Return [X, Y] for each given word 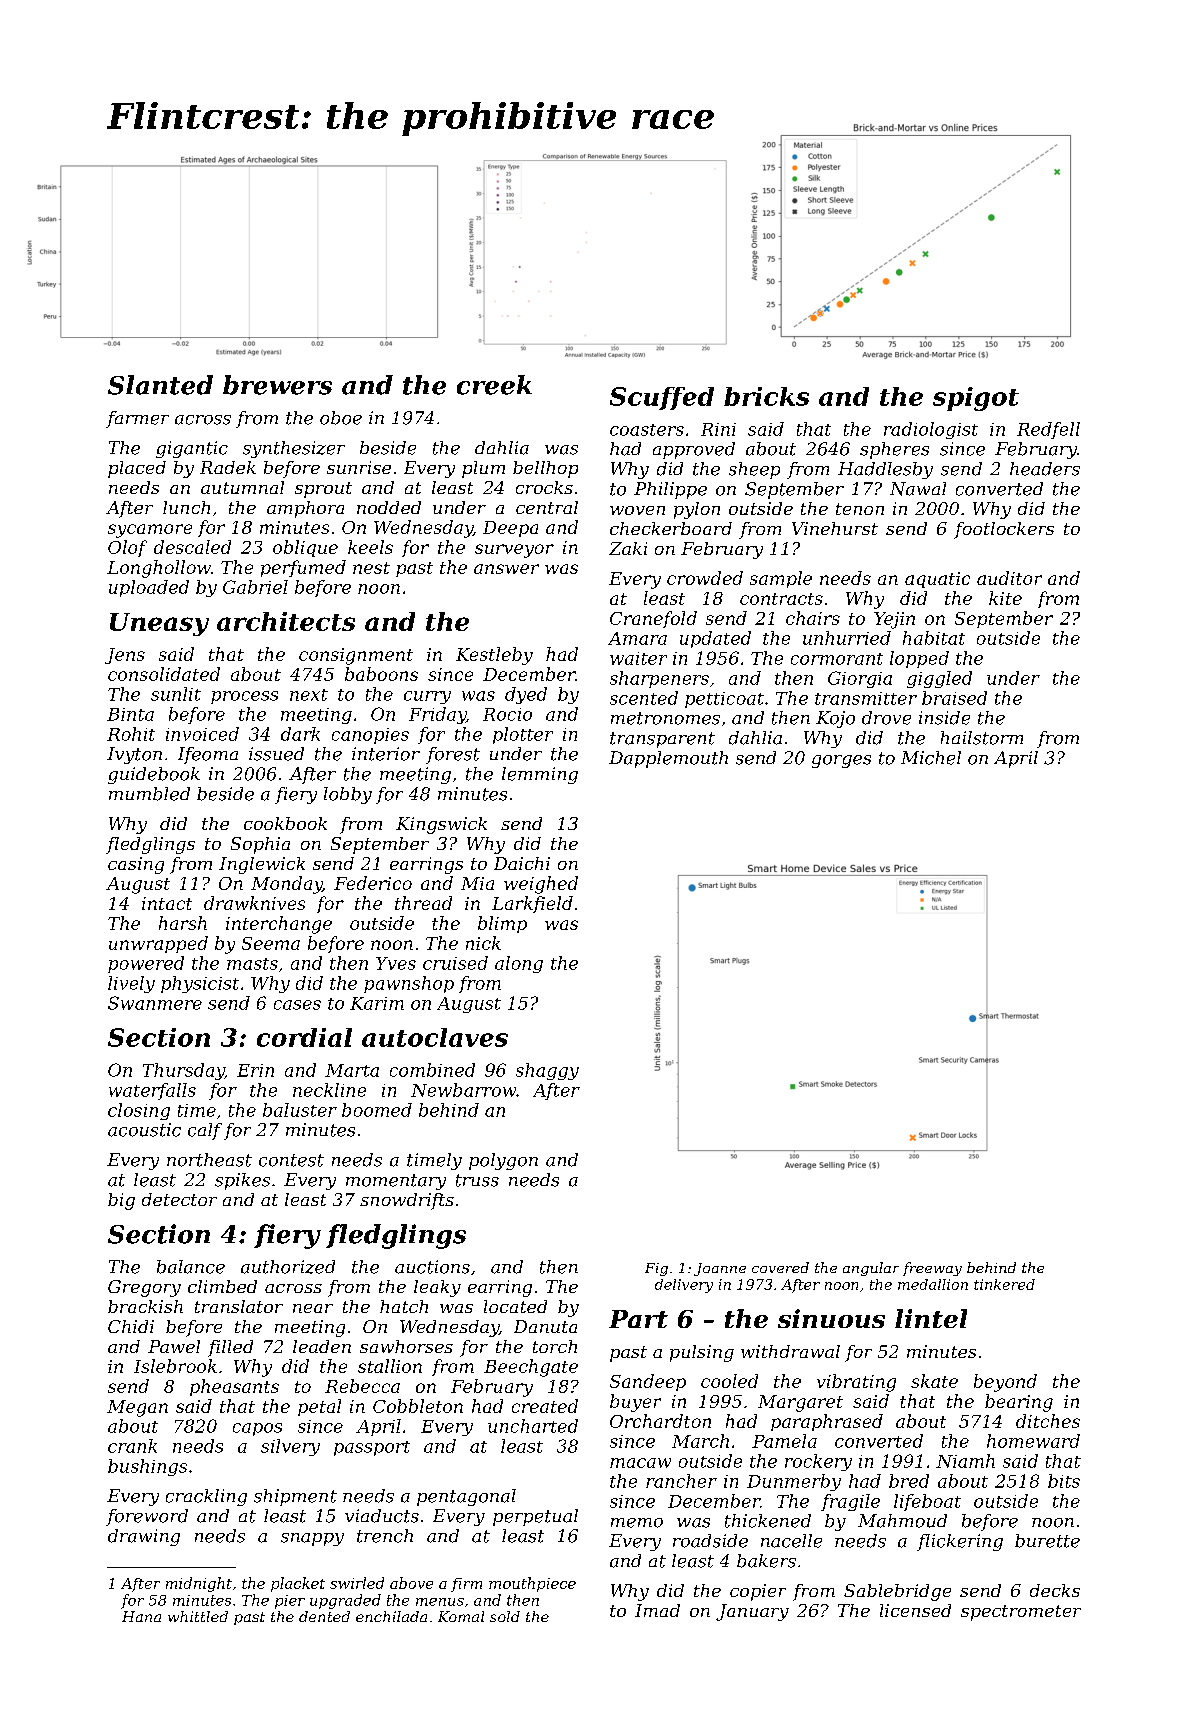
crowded [705, 578]
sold [505, 1616]
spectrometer [1021, 1613]
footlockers [1004, 530]
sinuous [831, 1318]
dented [324, 1616]
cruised [455, 963]
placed [137, 469]
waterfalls [152, 1091]
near [313, 1308]
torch [555, 1346]
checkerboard [671, 528]
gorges [841, 761]
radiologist [931, 430]
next [309, 695]
